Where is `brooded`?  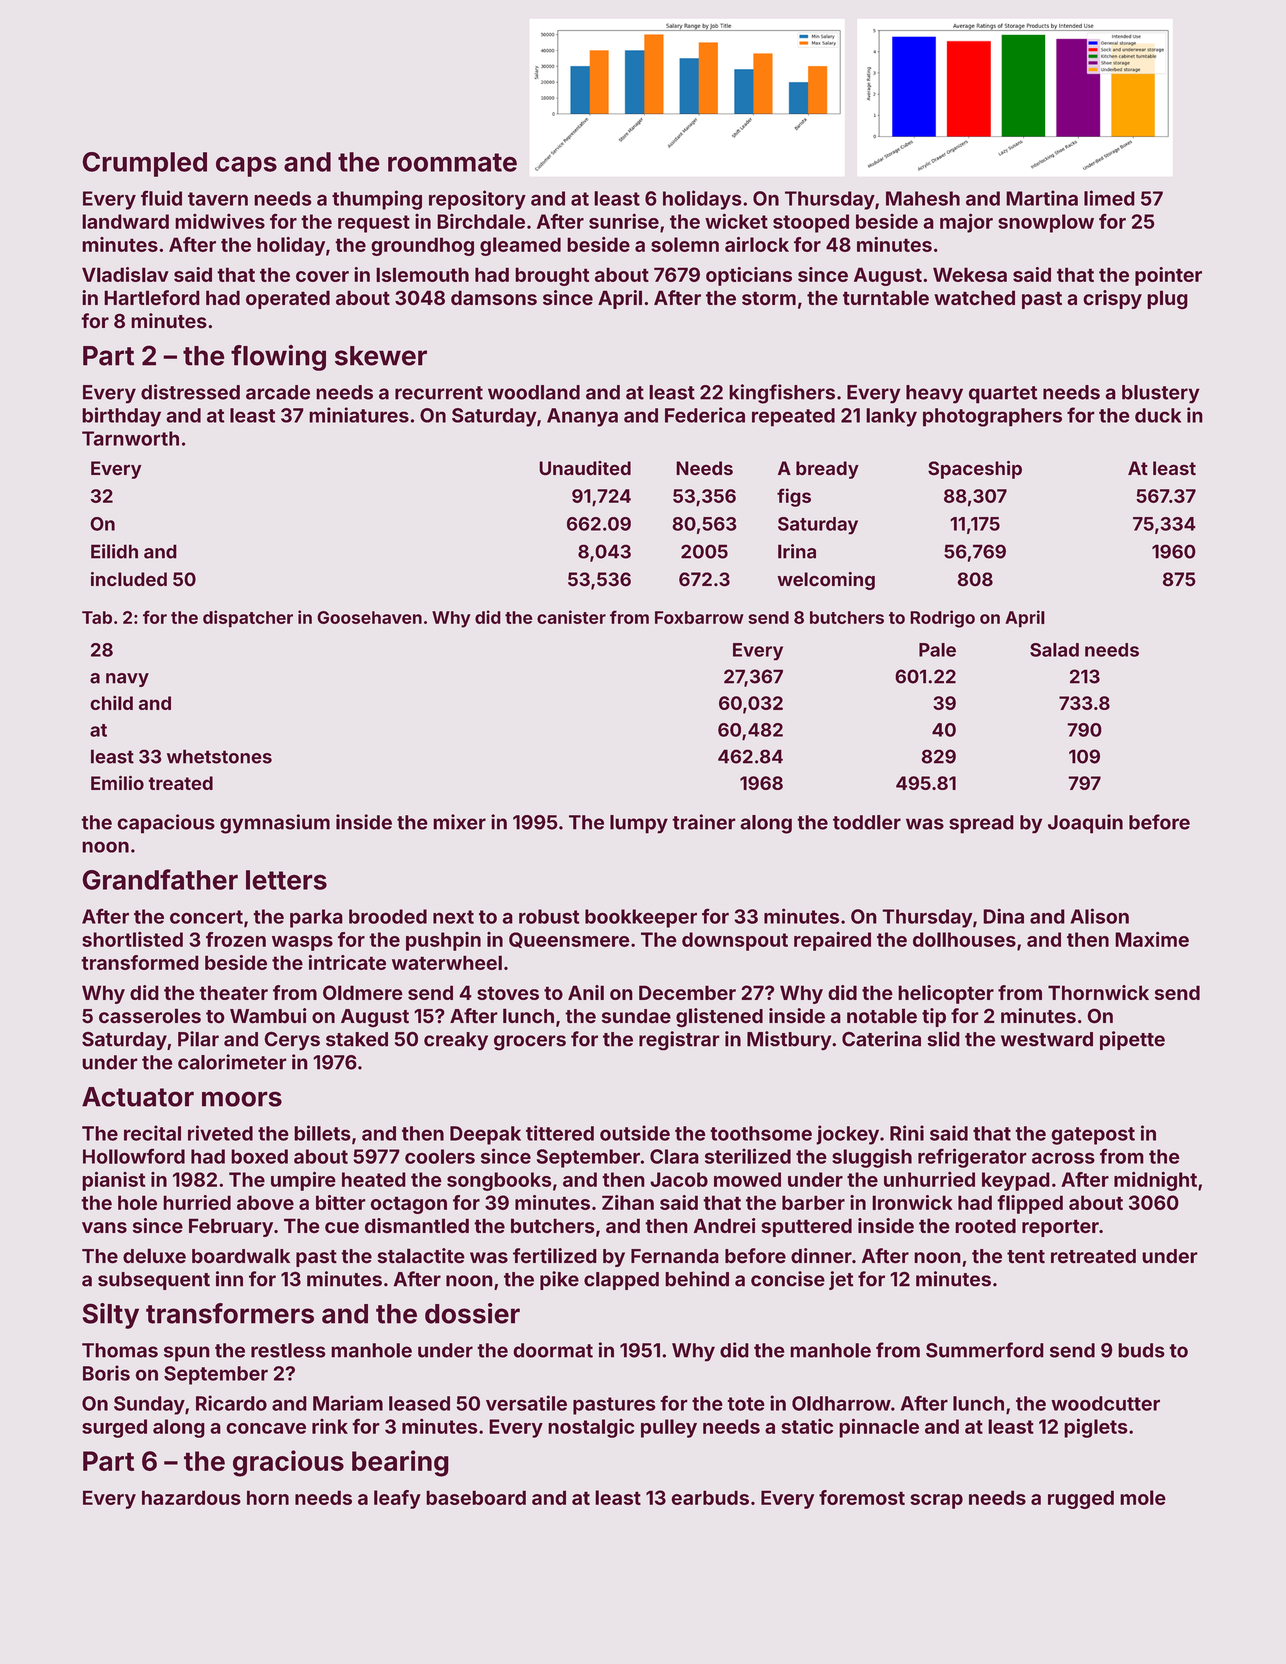 brooded is located at coordinates (388, 916).
